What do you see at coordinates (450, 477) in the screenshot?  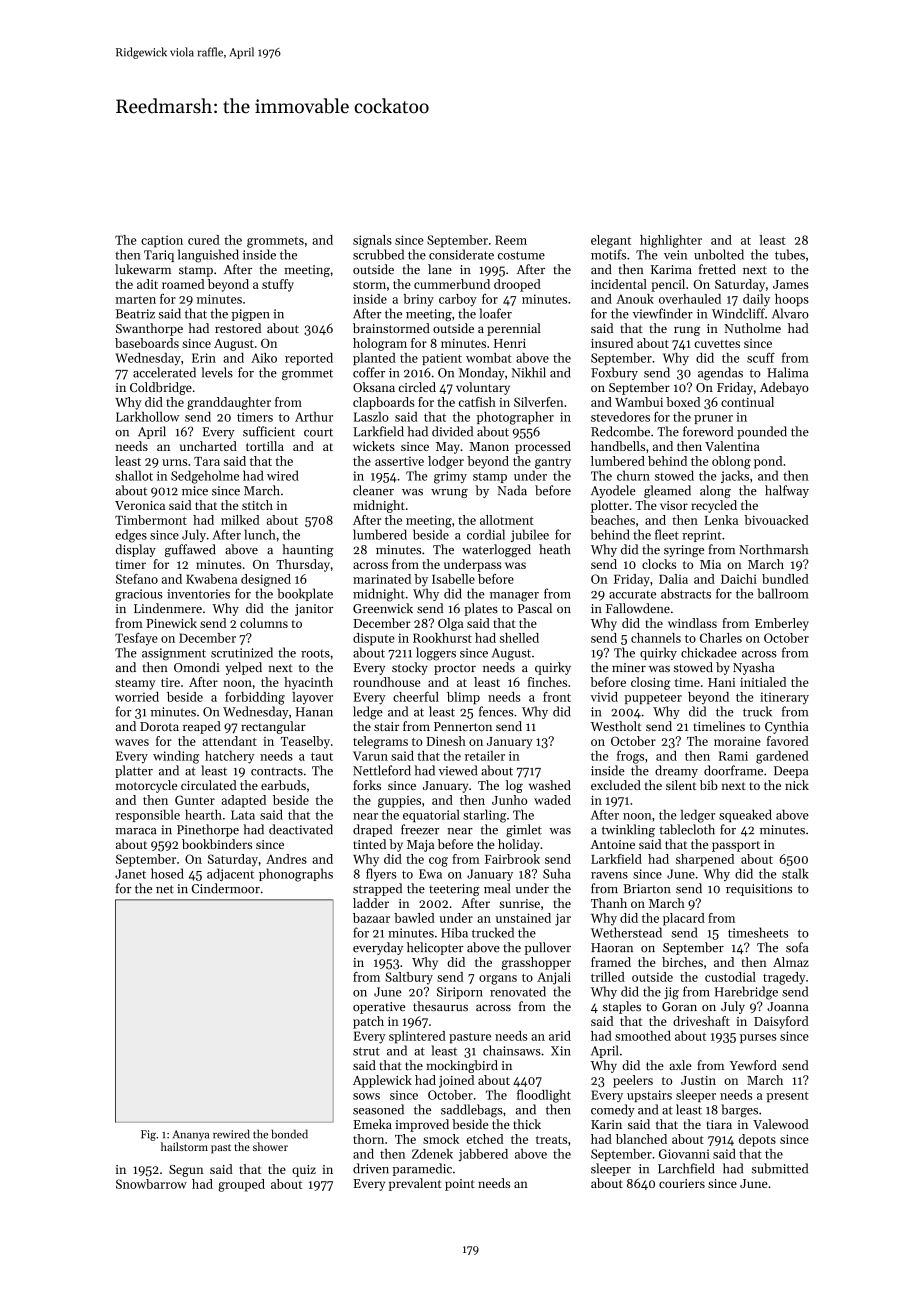 I see `grimy` at bounding box center [450, 477].
